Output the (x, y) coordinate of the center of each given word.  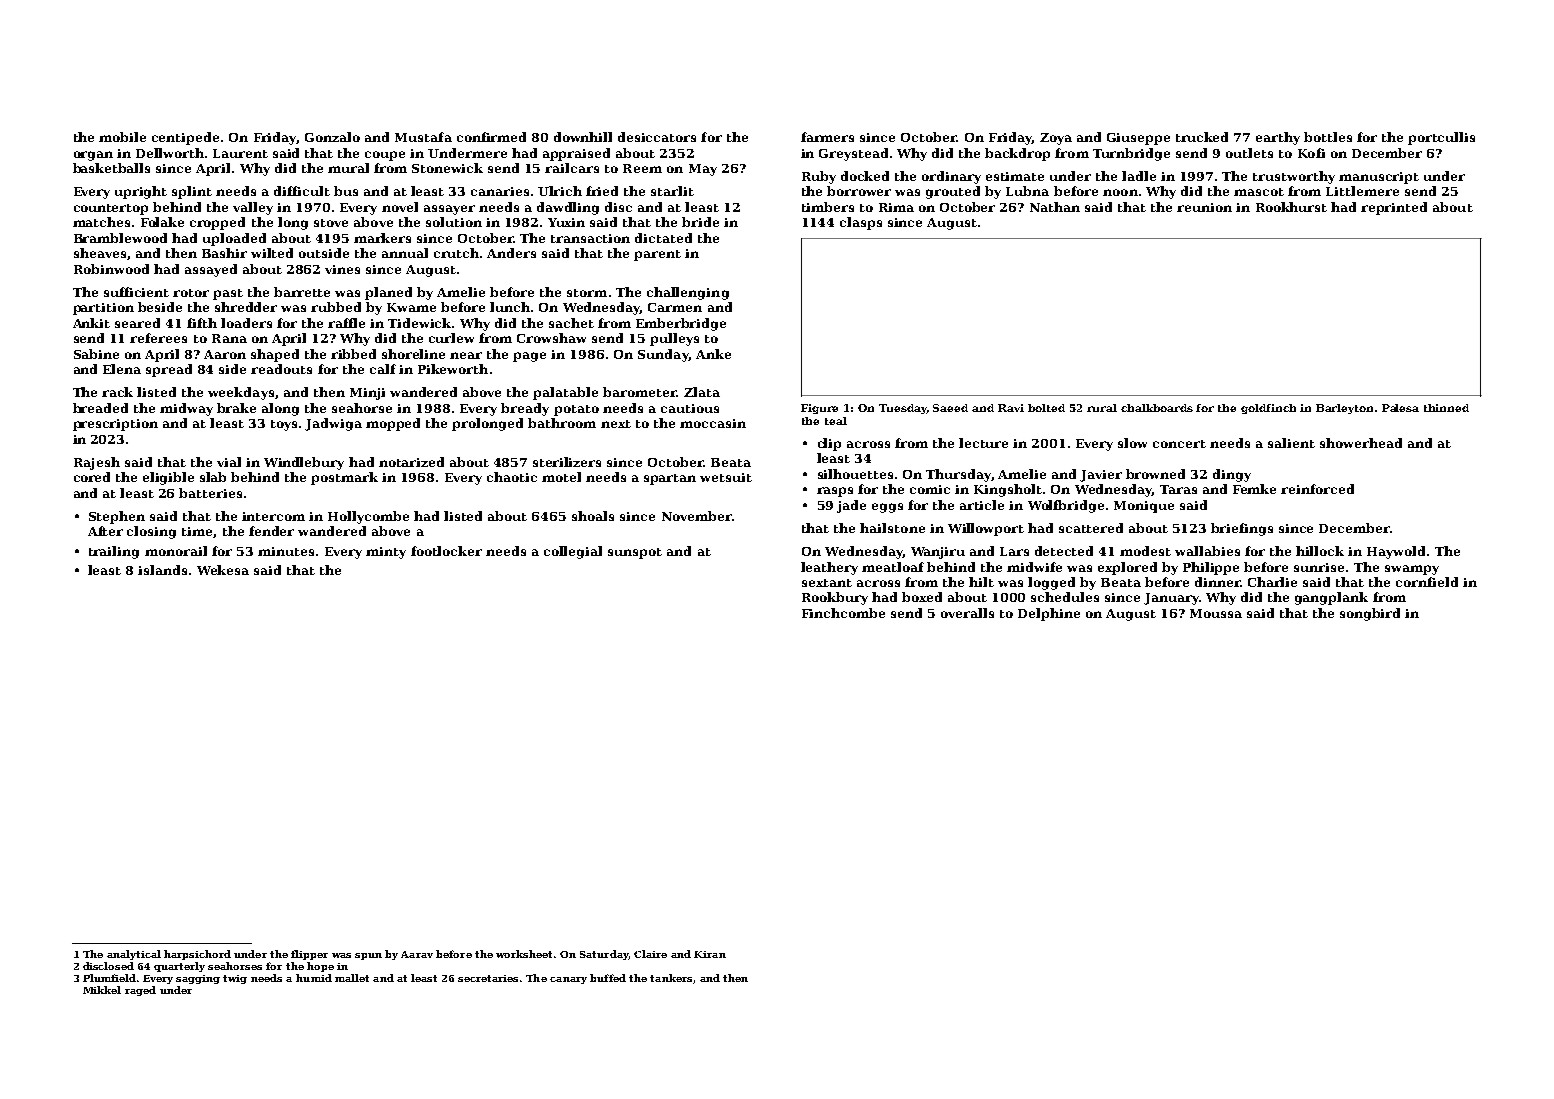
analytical (134, 955)
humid (314, 978)
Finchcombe (843, 613)
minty (386, 553)
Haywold (1396, 552)
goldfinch (1268, 409)
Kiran (710, 954)
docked (865, 176)
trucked (1202, 137)
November (697, 516)
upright (141, 192)
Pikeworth (453, 369)
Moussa (1216, 613)
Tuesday (903, 409)
